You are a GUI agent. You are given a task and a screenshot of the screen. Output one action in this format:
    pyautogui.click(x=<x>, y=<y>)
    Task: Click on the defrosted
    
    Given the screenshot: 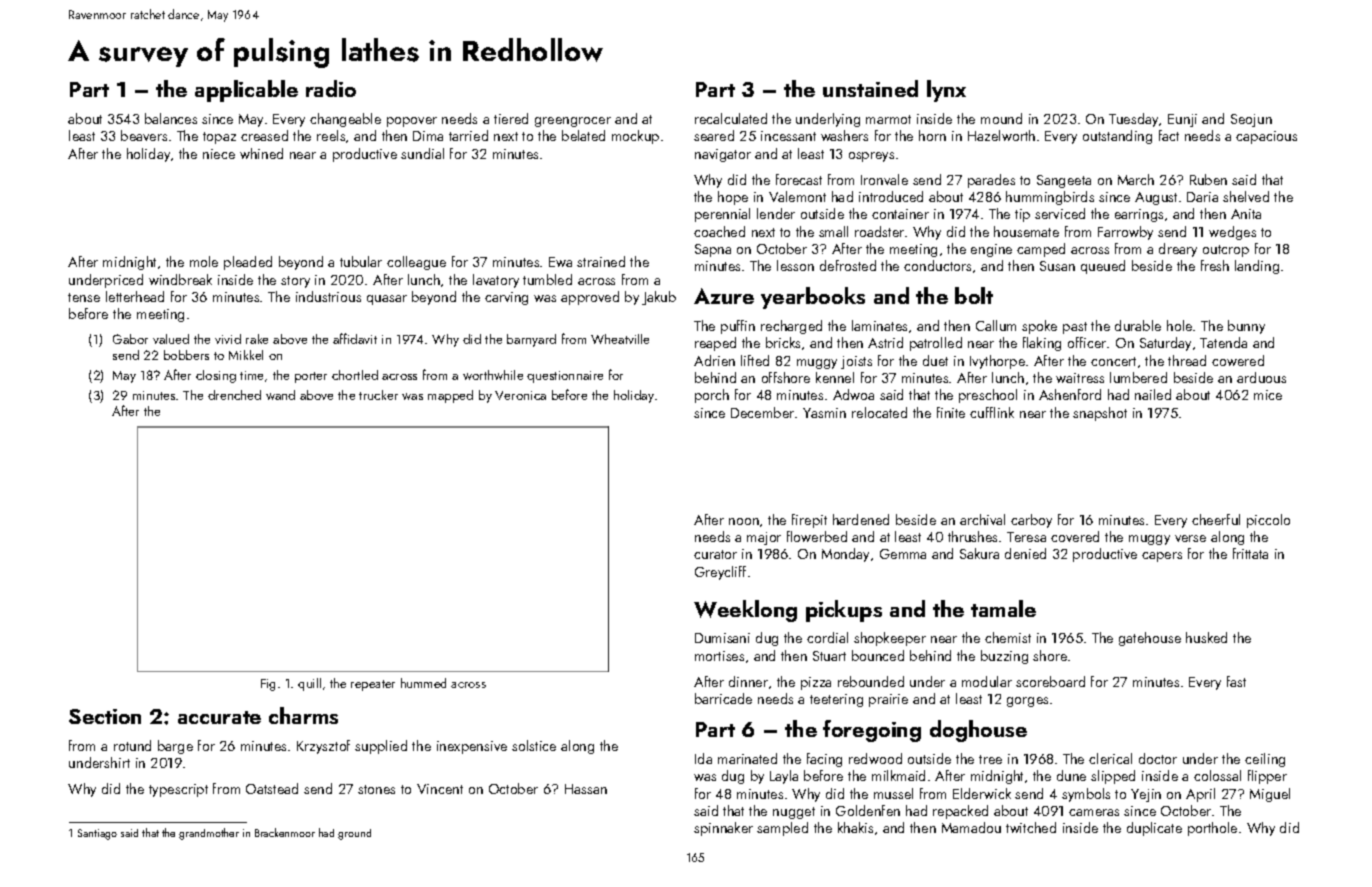 What is the action you would take?
    pyautogui.click(x=848, y=265)
